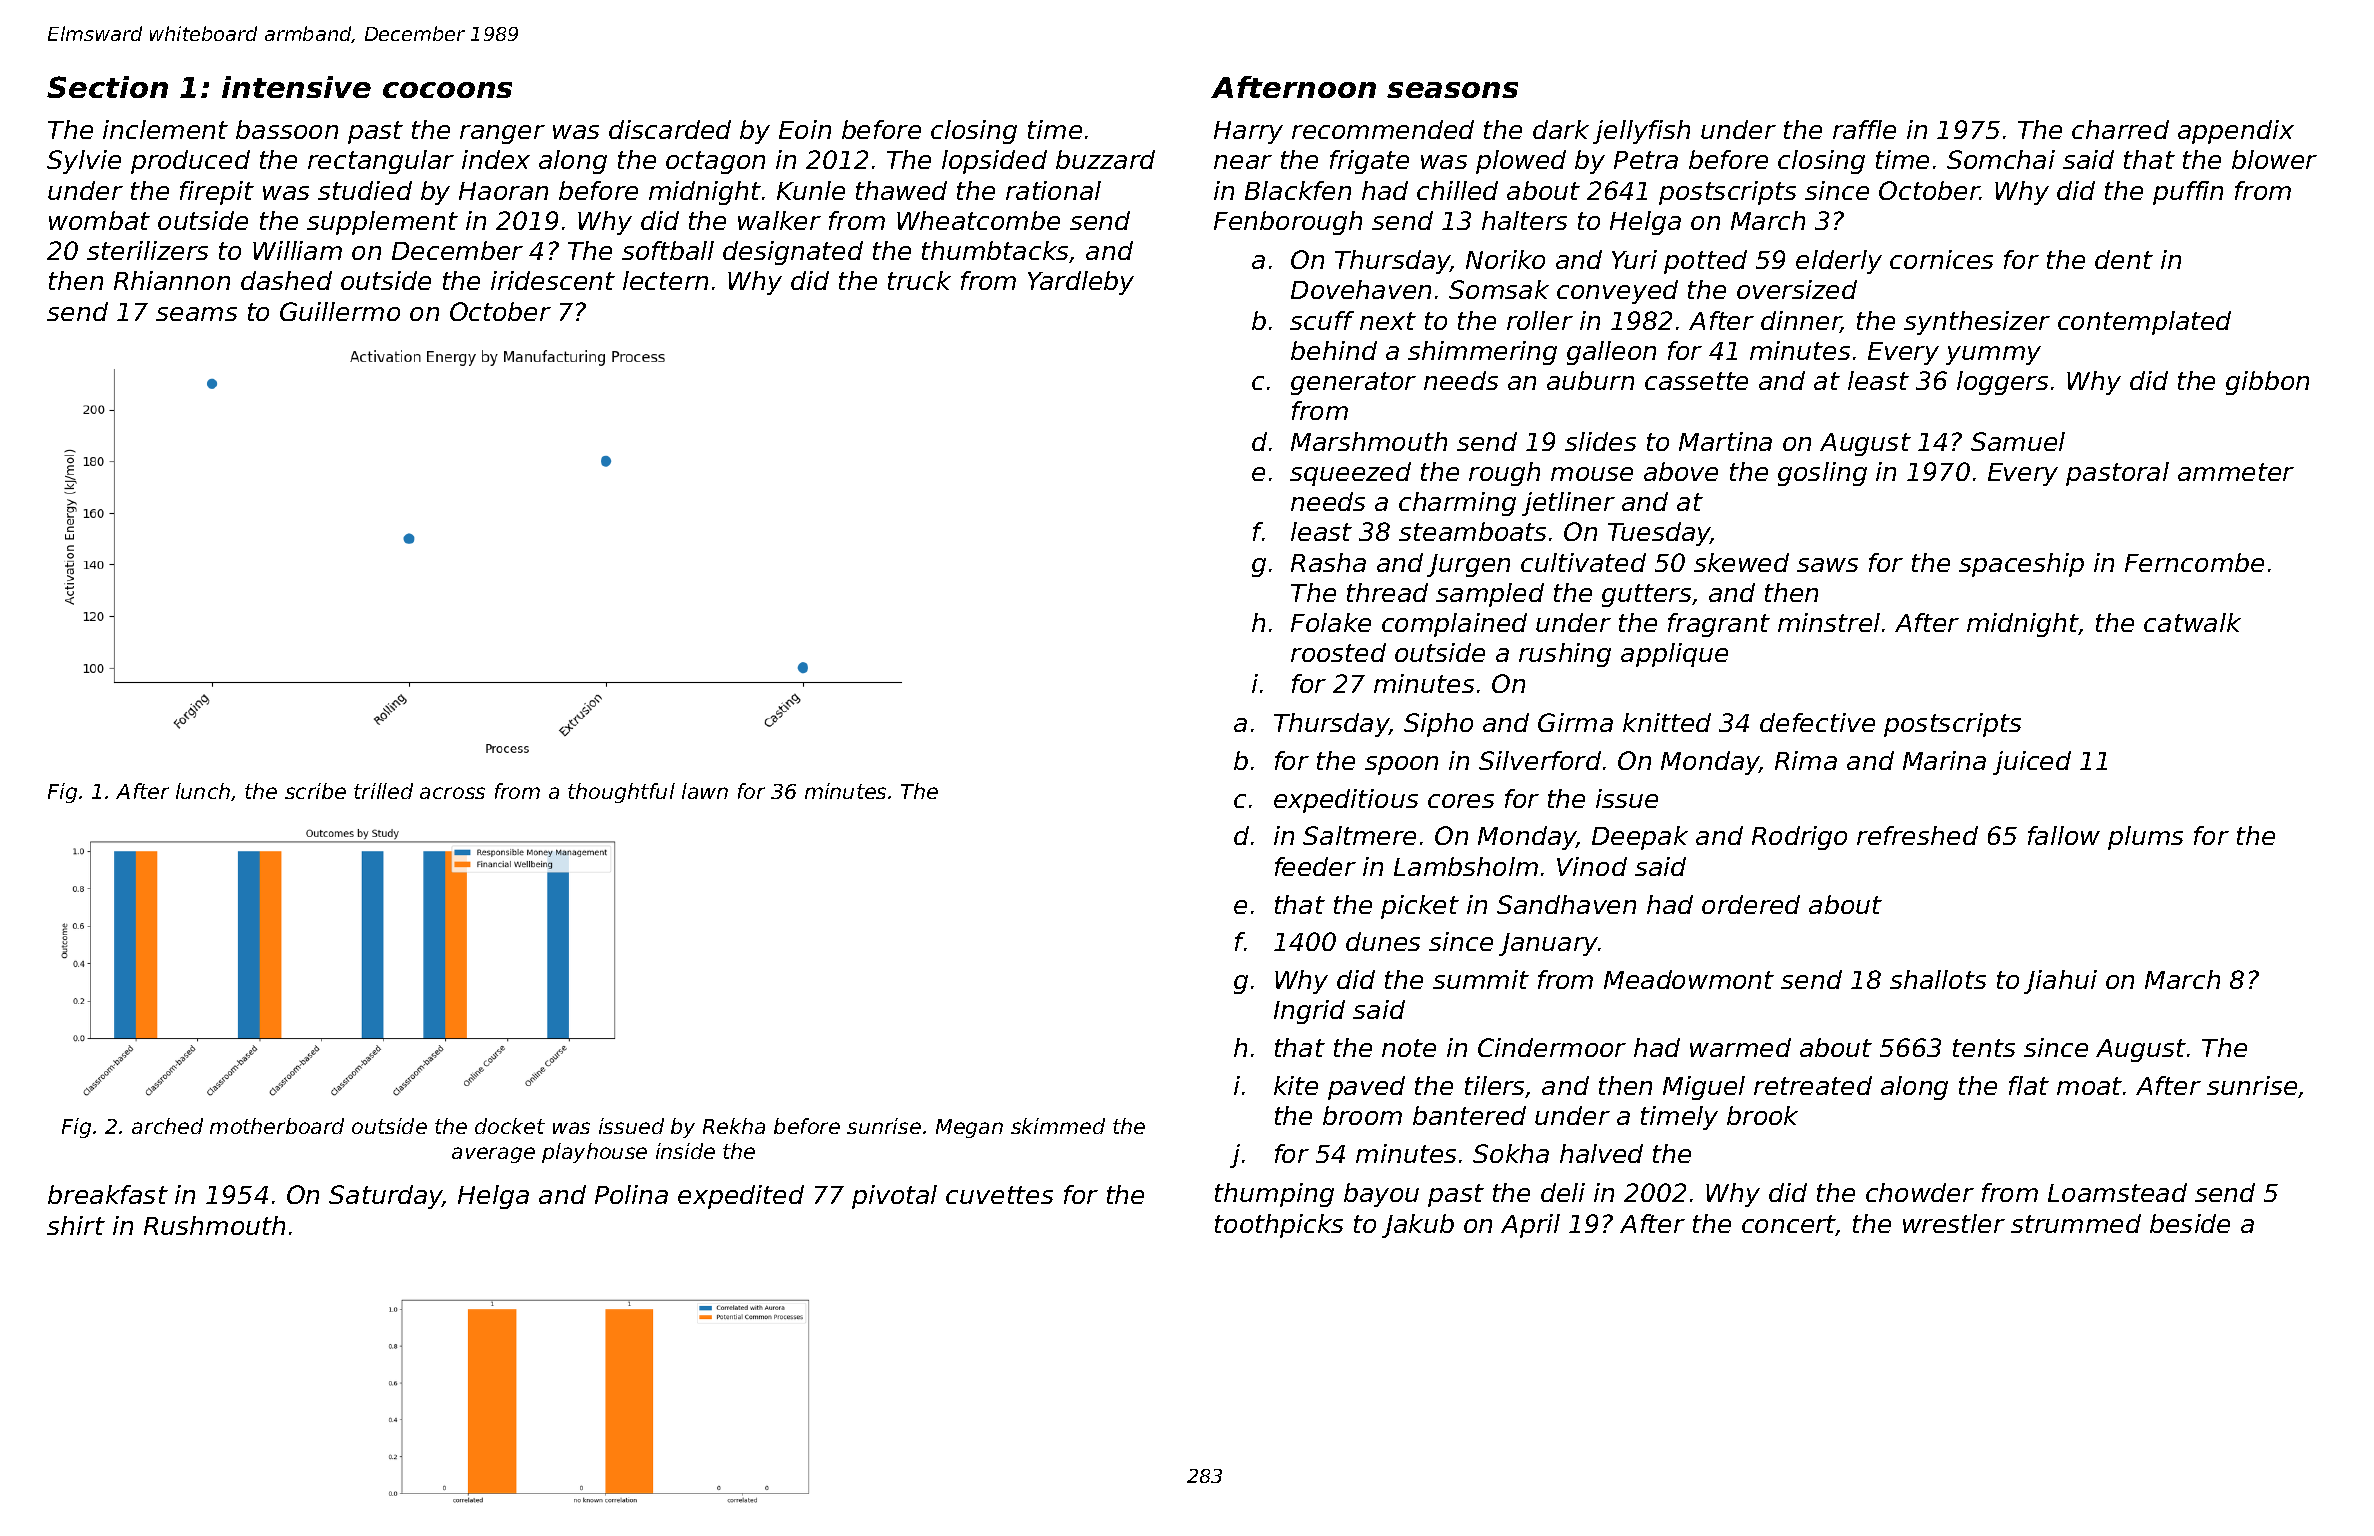 The image size is (2374, 1536). Describe the element at coordinates (2194, 562) in the page. I see `Ferncombe` at that location.
